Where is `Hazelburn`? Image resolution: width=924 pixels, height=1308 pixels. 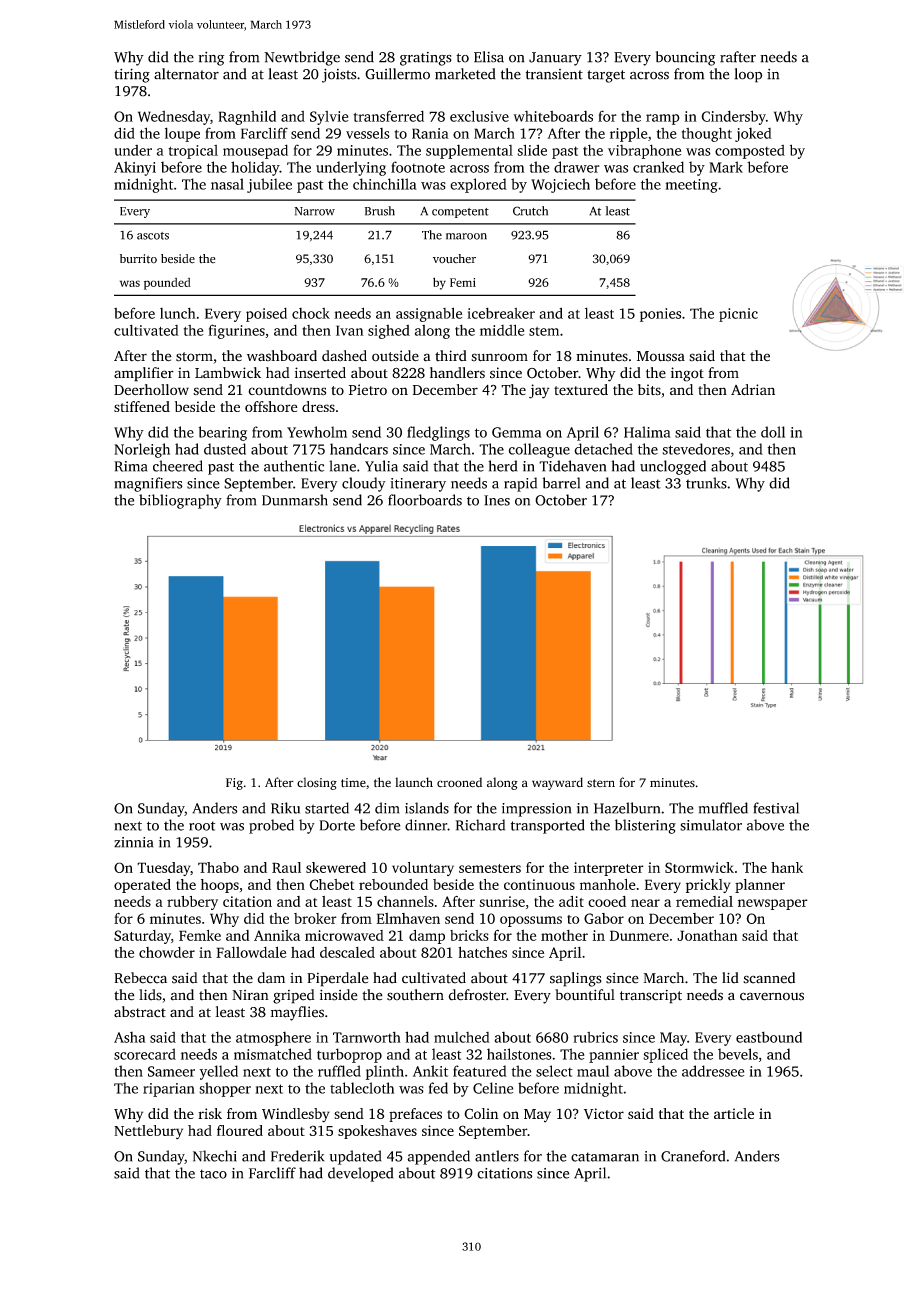 Hazelburn is located at coordinates (627, 808).
